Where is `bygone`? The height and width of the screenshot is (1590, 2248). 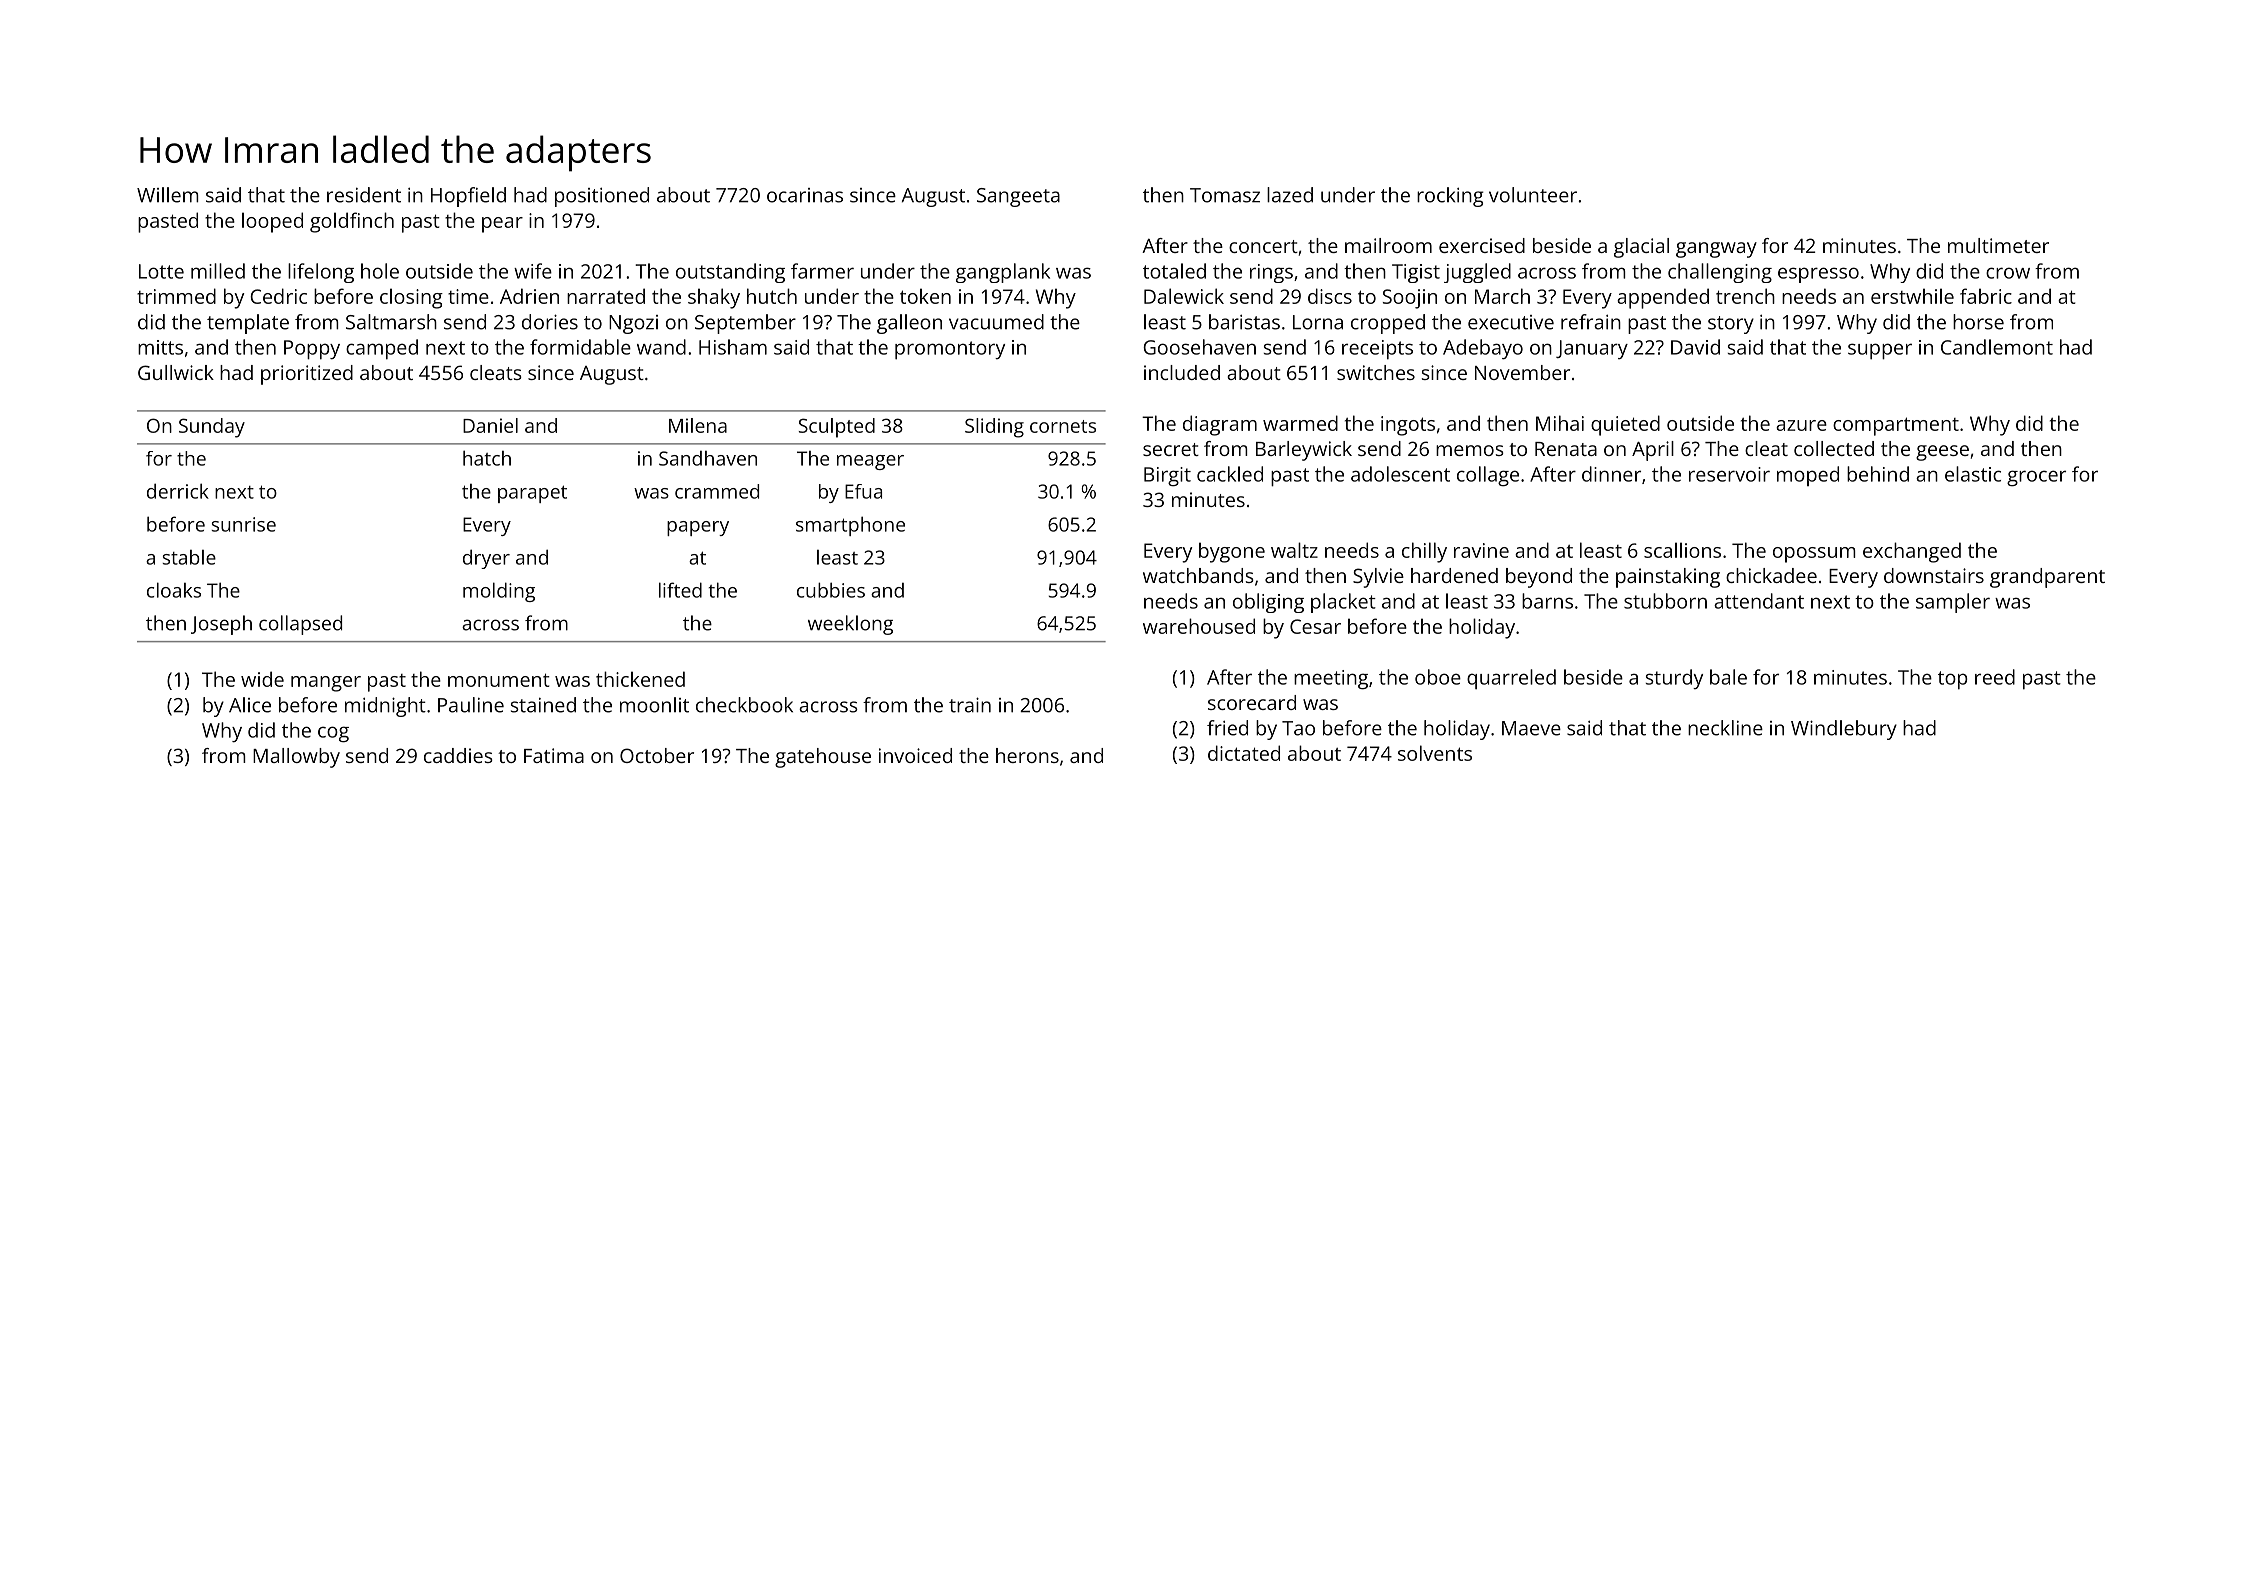
bygone is located at coordinates (1232, 552).
